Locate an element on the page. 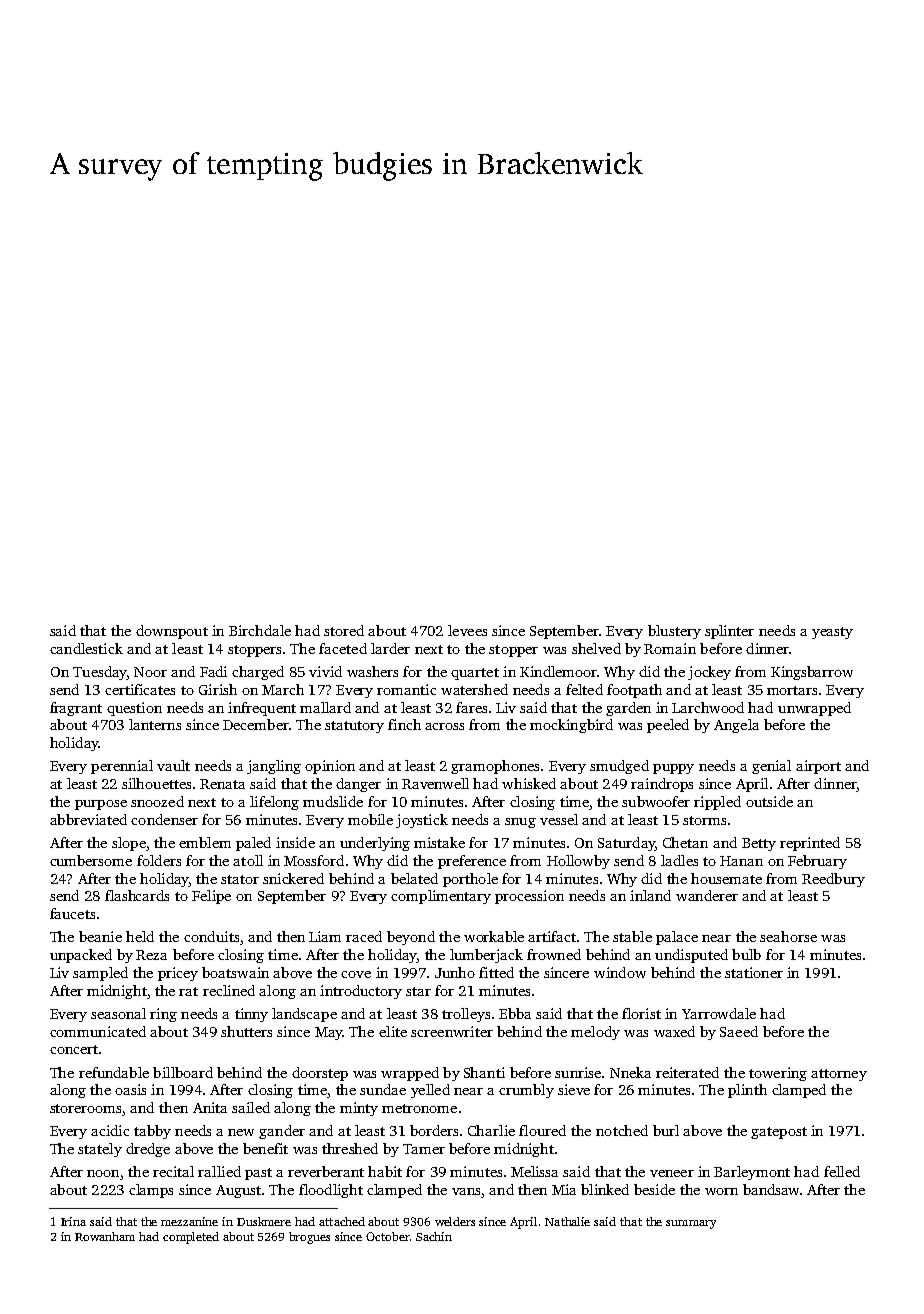 Image resolution: width=924 pixels, height=1314 pixels. inside is located at coordinates (295, 842).
